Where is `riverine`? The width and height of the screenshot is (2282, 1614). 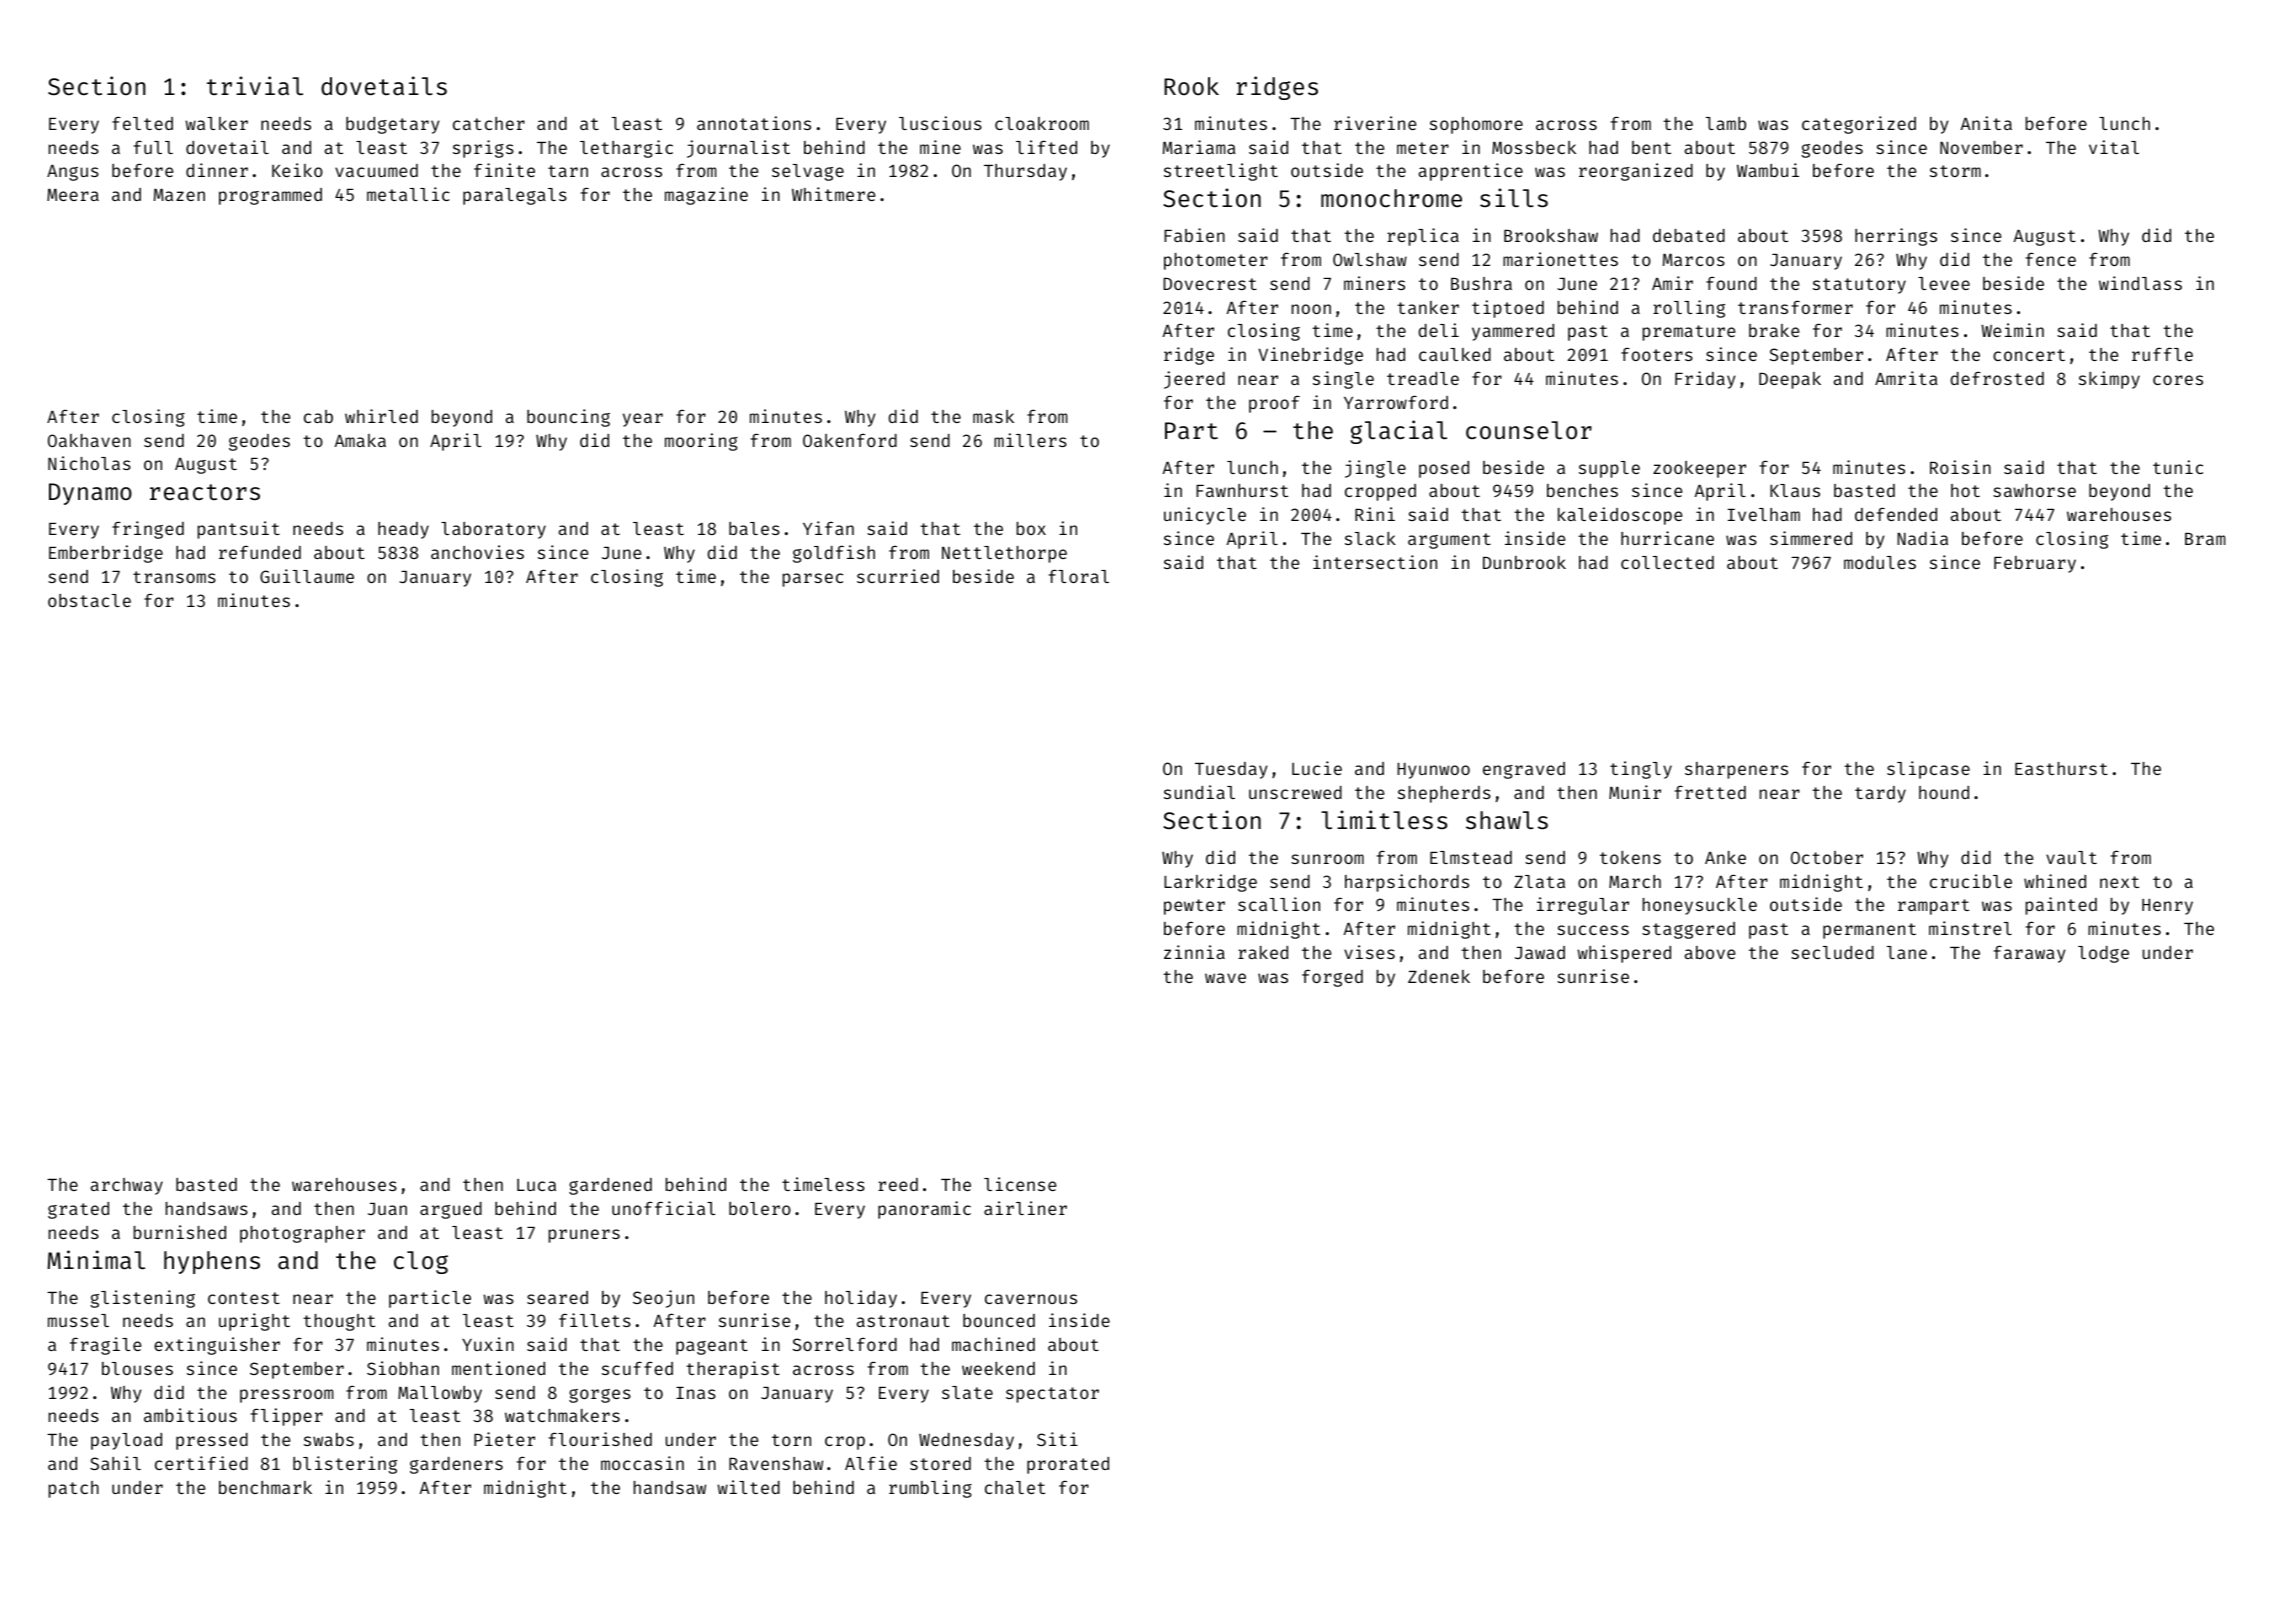
riverine is located at coordinates (1375, 123).
